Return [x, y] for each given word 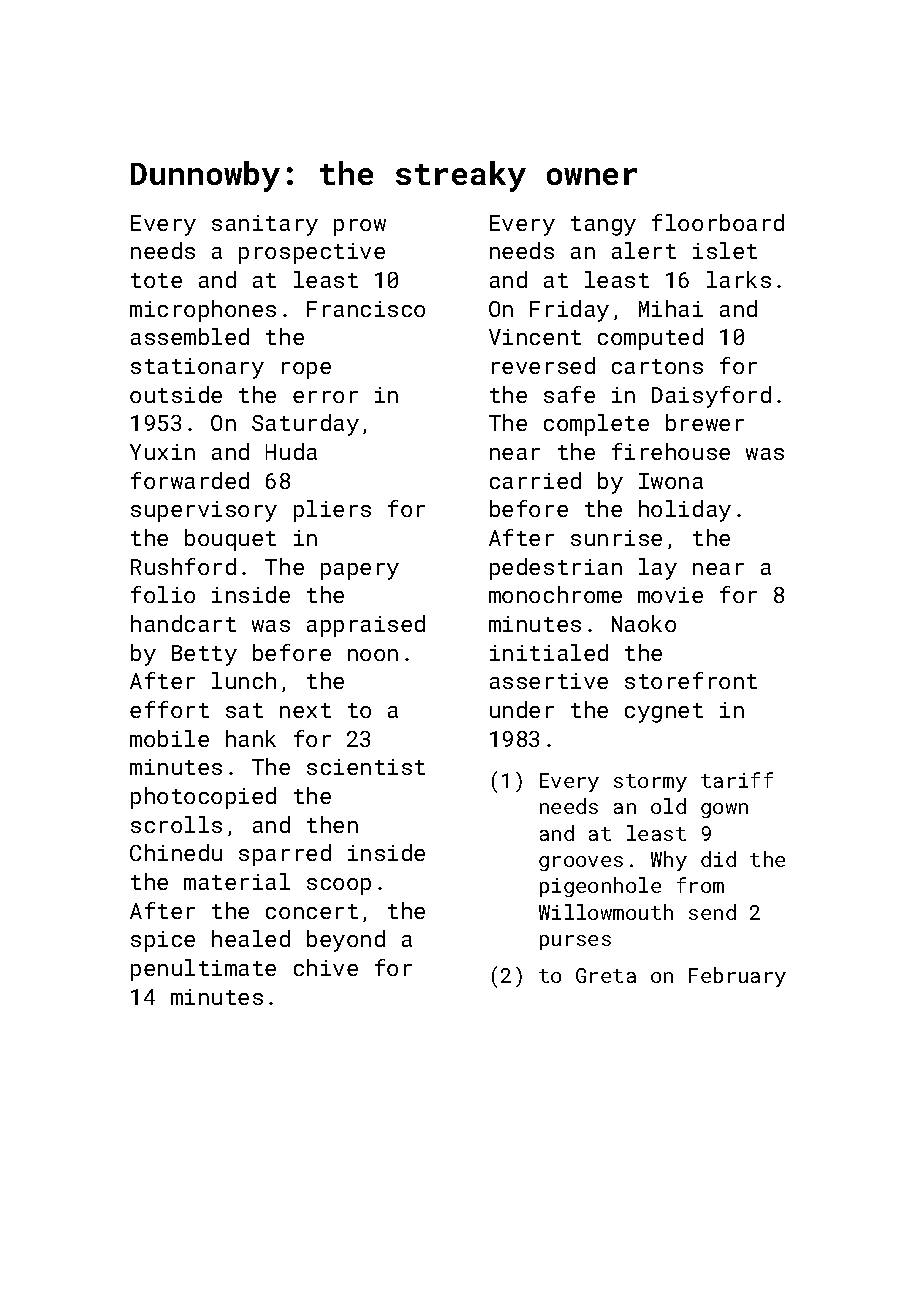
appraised [366, 626]
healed [251, 938]
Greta [606, 975]
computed [650, 339]
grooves [581, 863]
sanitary [265, 225]
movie [670, 595]
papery [360, 571]
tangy [603, 226]
